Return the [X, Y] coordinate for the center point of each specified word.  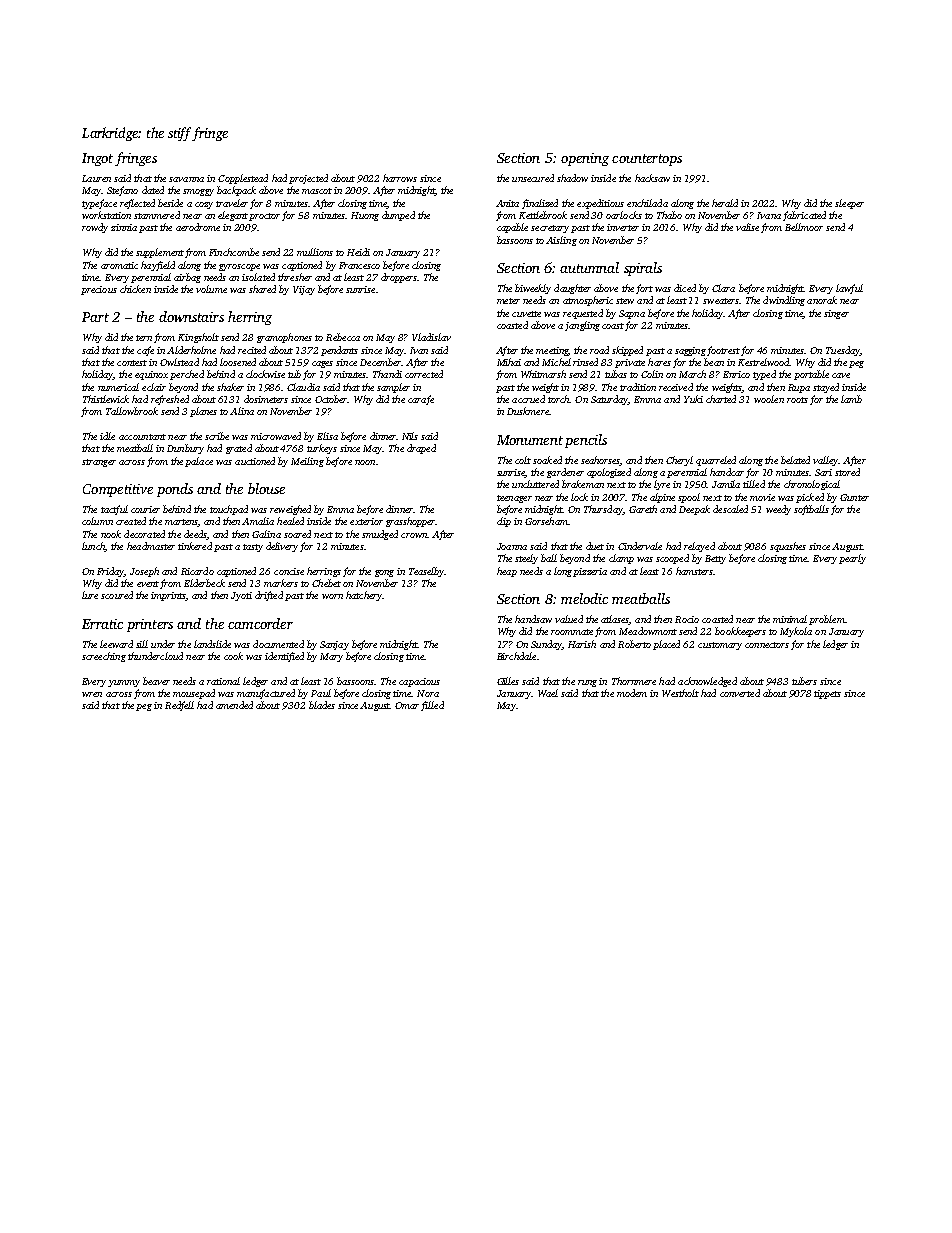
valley [826, 461]
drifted [269, 596]
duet [595, 546]
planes [203, 412]
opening [585, 159]
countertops [647, 160]
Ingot [97, 159]
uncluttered [535, 484]
